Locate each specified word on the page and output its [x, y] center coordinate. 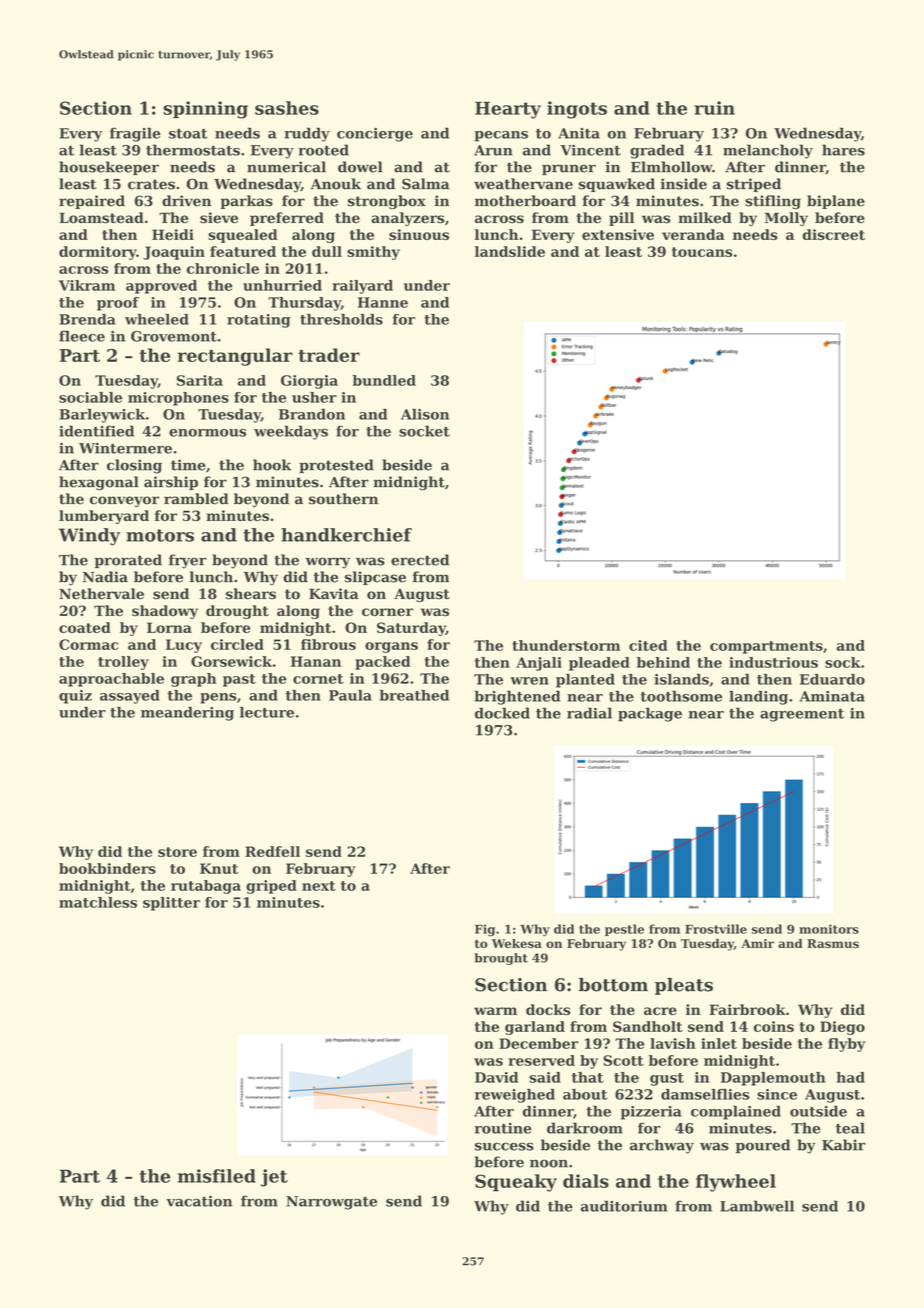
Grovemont [174, 336]
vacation [199, 1201]
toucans [702, 252]
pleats [684, 986]
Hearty [508, 110]
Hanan [316, 661]
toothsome [681, 696]
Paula [350, 695]
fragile [135, 134]
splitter [171, 904]
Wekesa [517, 943]
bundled [384, 380]
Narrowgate [331, 1203]
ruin [714, 108]
